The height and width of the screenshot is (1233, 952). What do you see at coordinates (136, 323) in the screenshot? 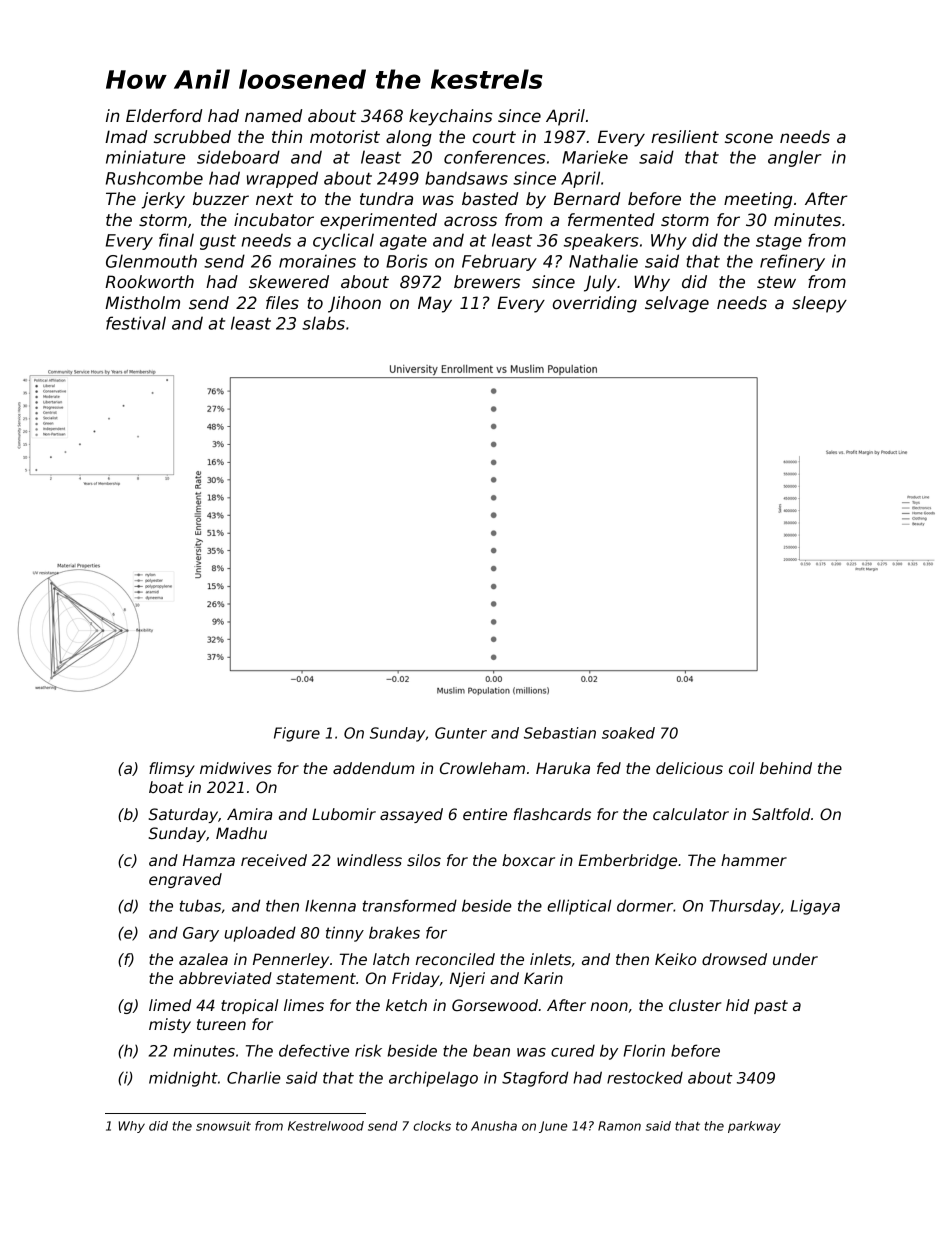
I see `festival` at bounding box center [136, 323].
